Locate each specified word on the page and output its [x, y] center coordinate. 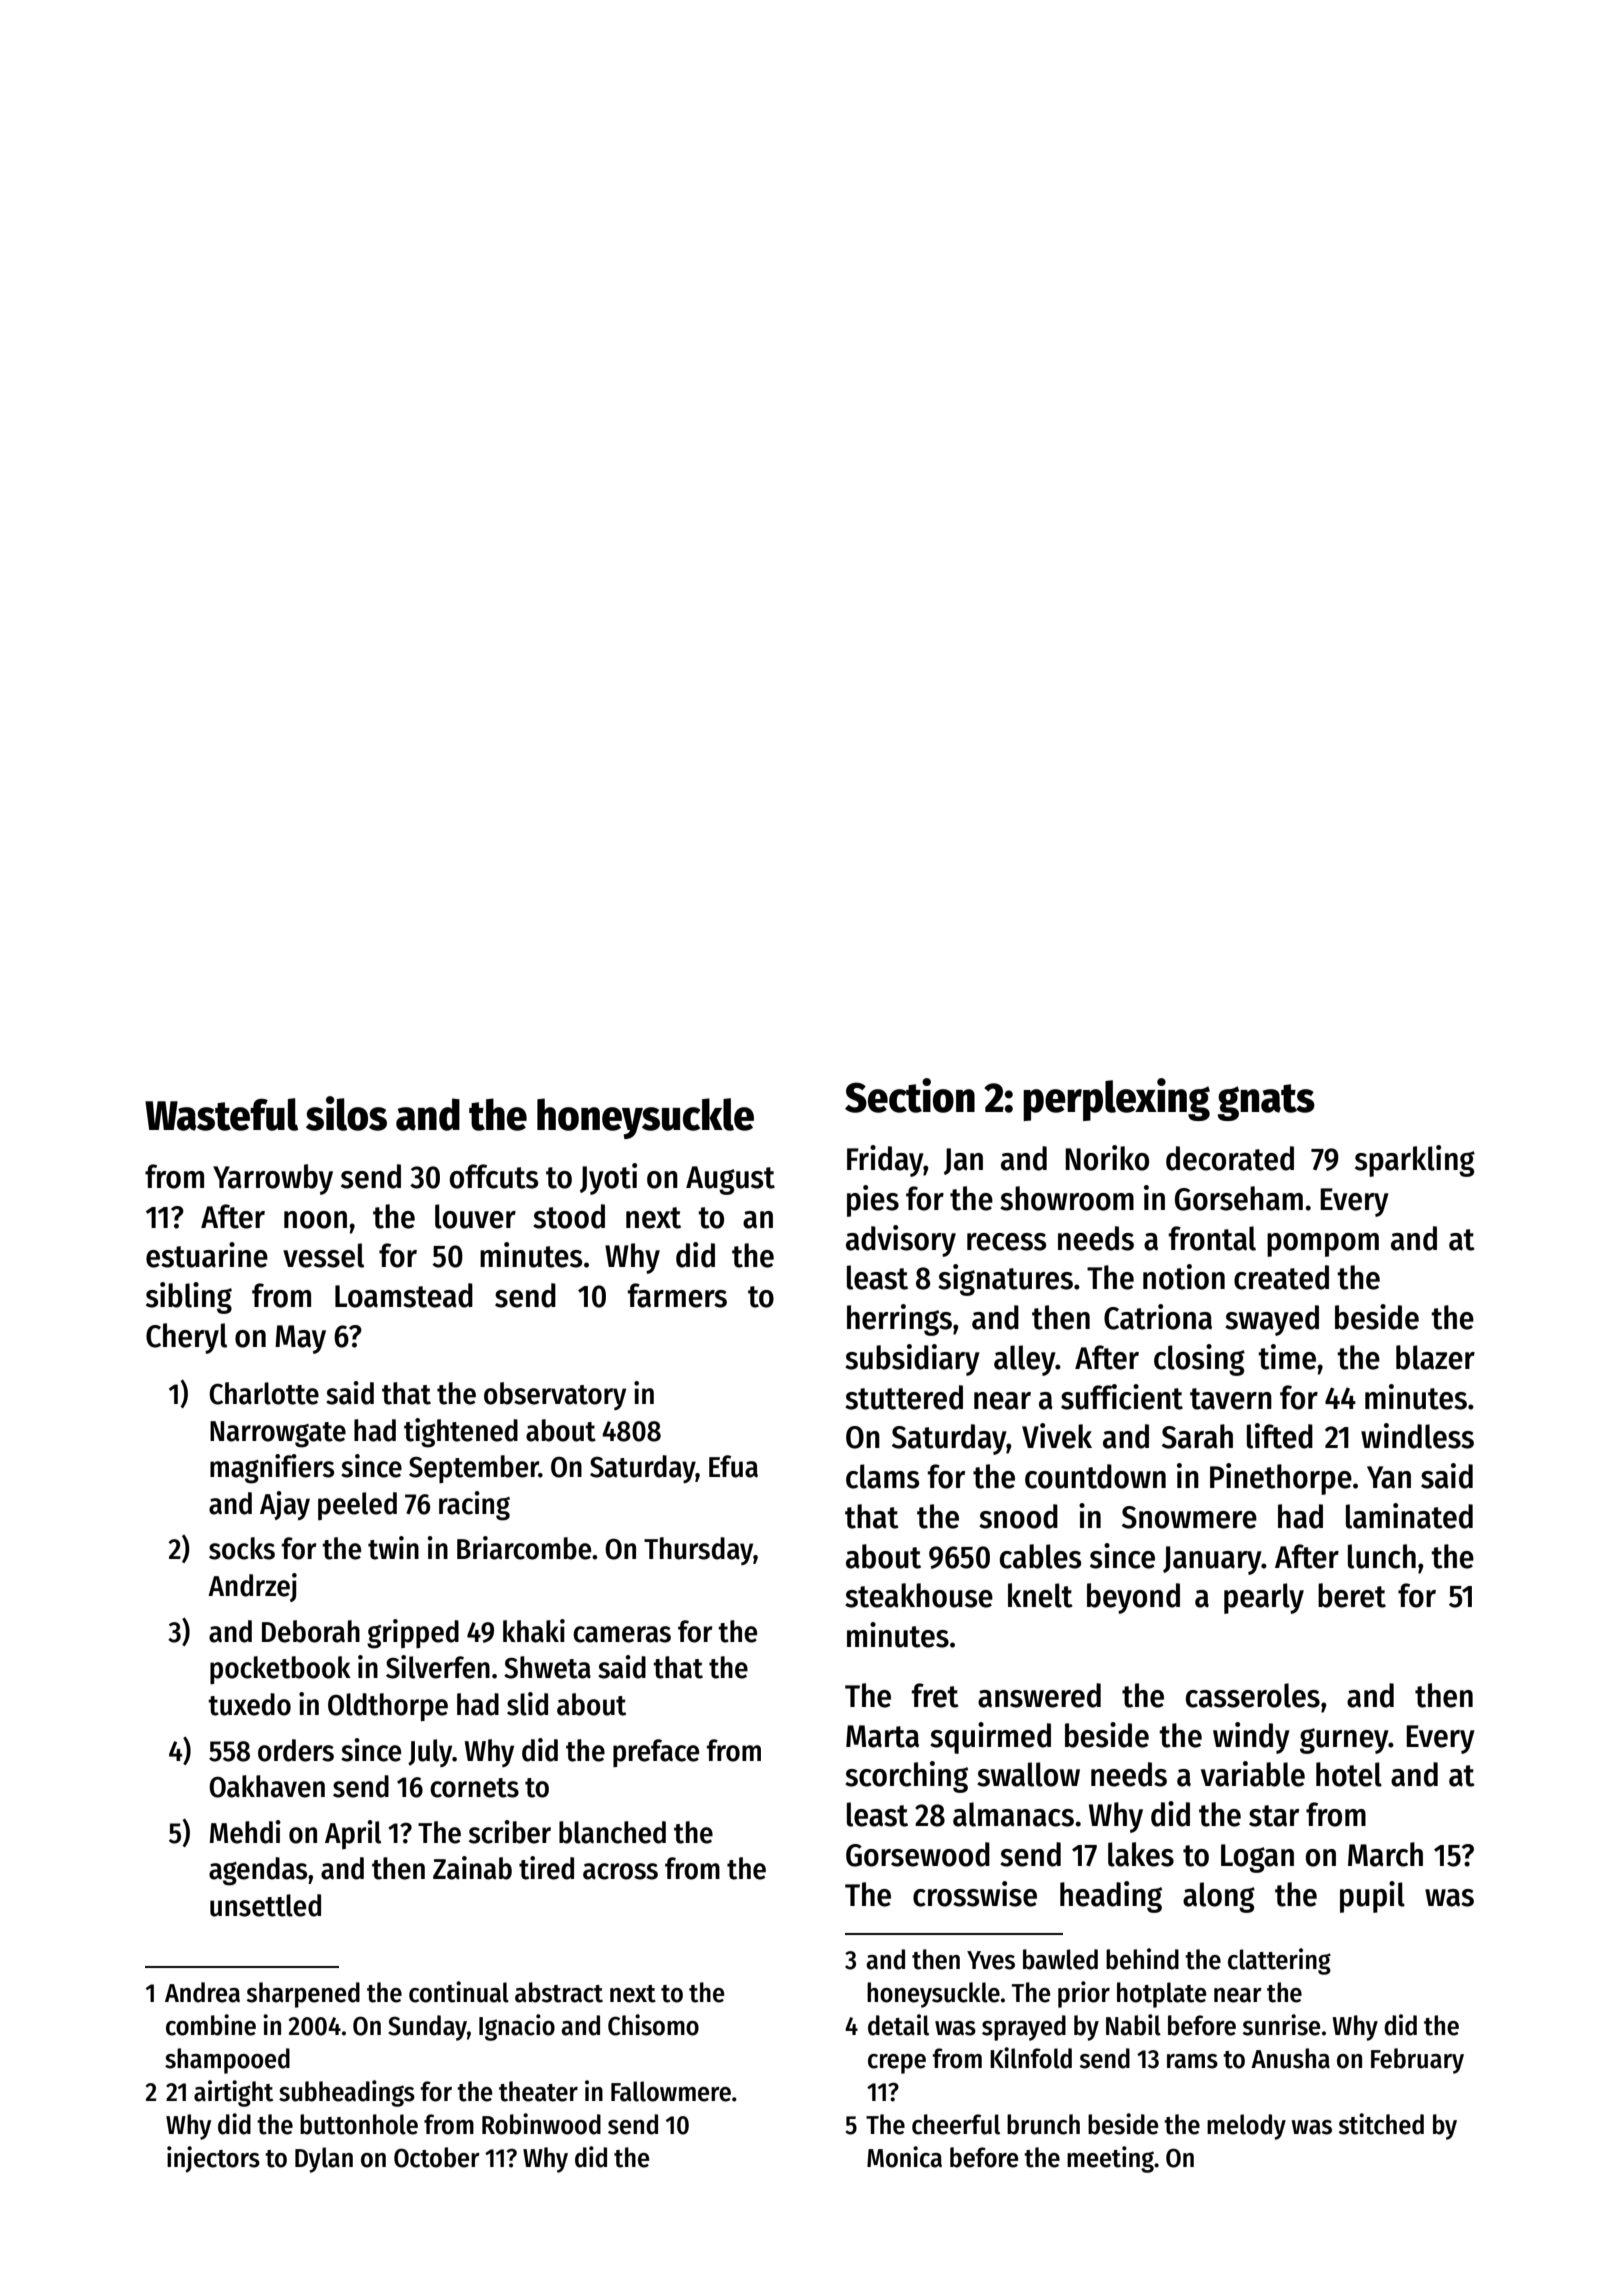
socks [242, 1548]
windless [1417, 1436]
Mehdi [245, 1832]
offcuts [494, 1176]
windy [1251, 1738]
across [620, 1871]
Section [910, 1095]
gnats [1266, 1102]
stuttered [904, 1397]
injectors [213, 2159]
